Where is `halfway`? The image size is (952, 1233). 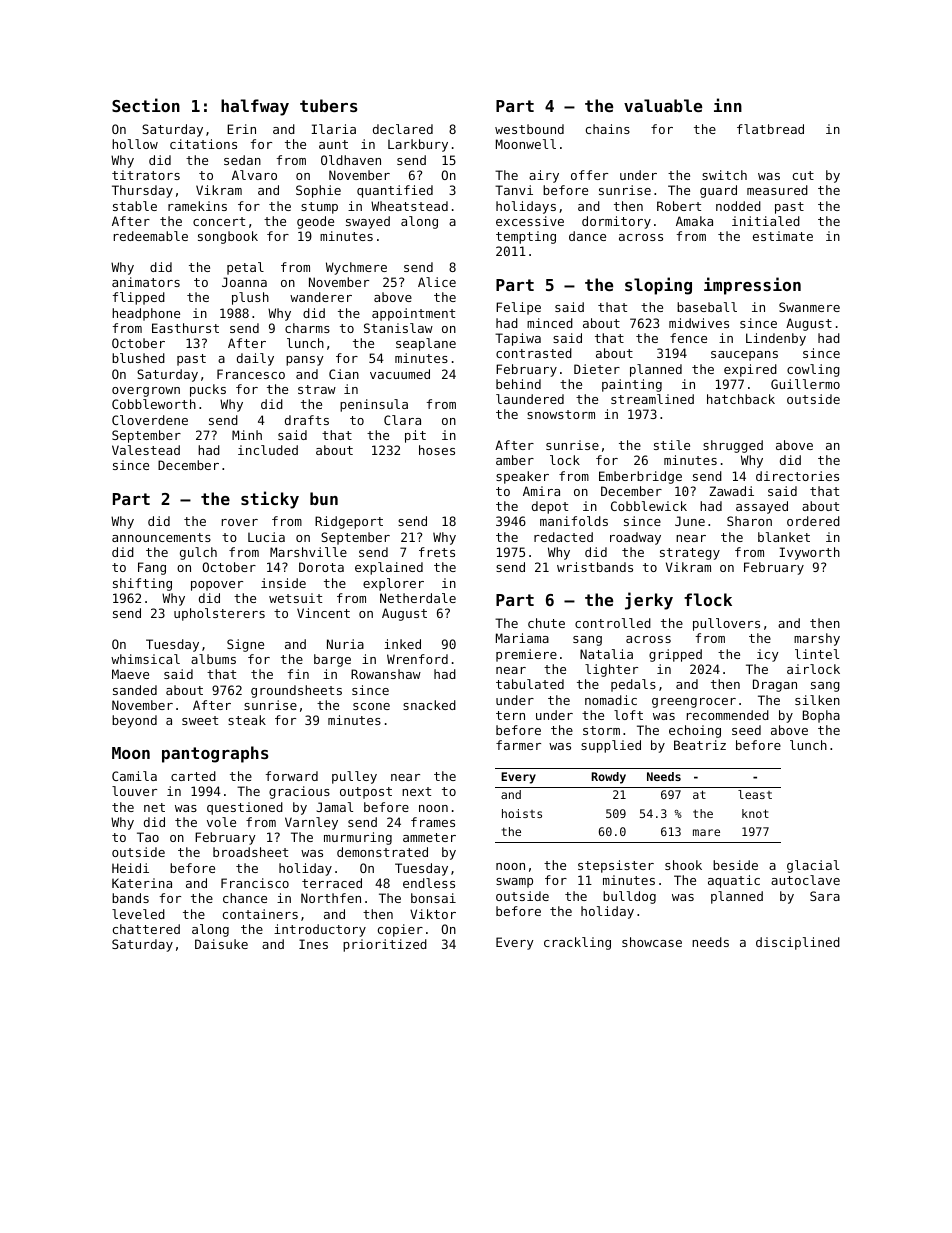
halfway is located at coordinates (255, 107).
